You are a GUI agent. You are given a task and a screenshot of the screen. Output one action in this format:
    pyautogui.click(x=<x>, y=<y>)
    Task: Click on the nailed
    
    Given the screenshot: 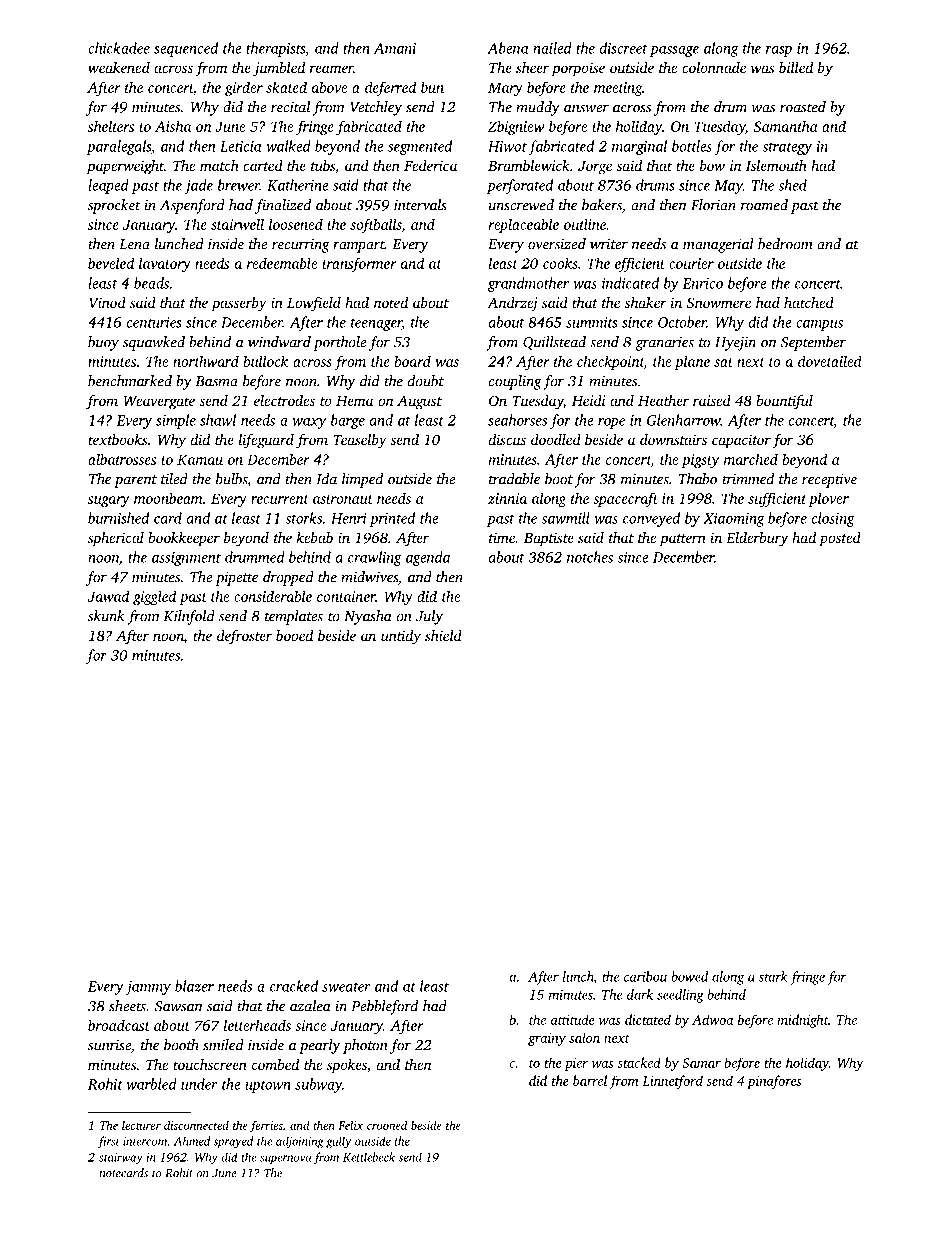 What is the action you would take?
    pyautogui.click(x=552, y=48)
